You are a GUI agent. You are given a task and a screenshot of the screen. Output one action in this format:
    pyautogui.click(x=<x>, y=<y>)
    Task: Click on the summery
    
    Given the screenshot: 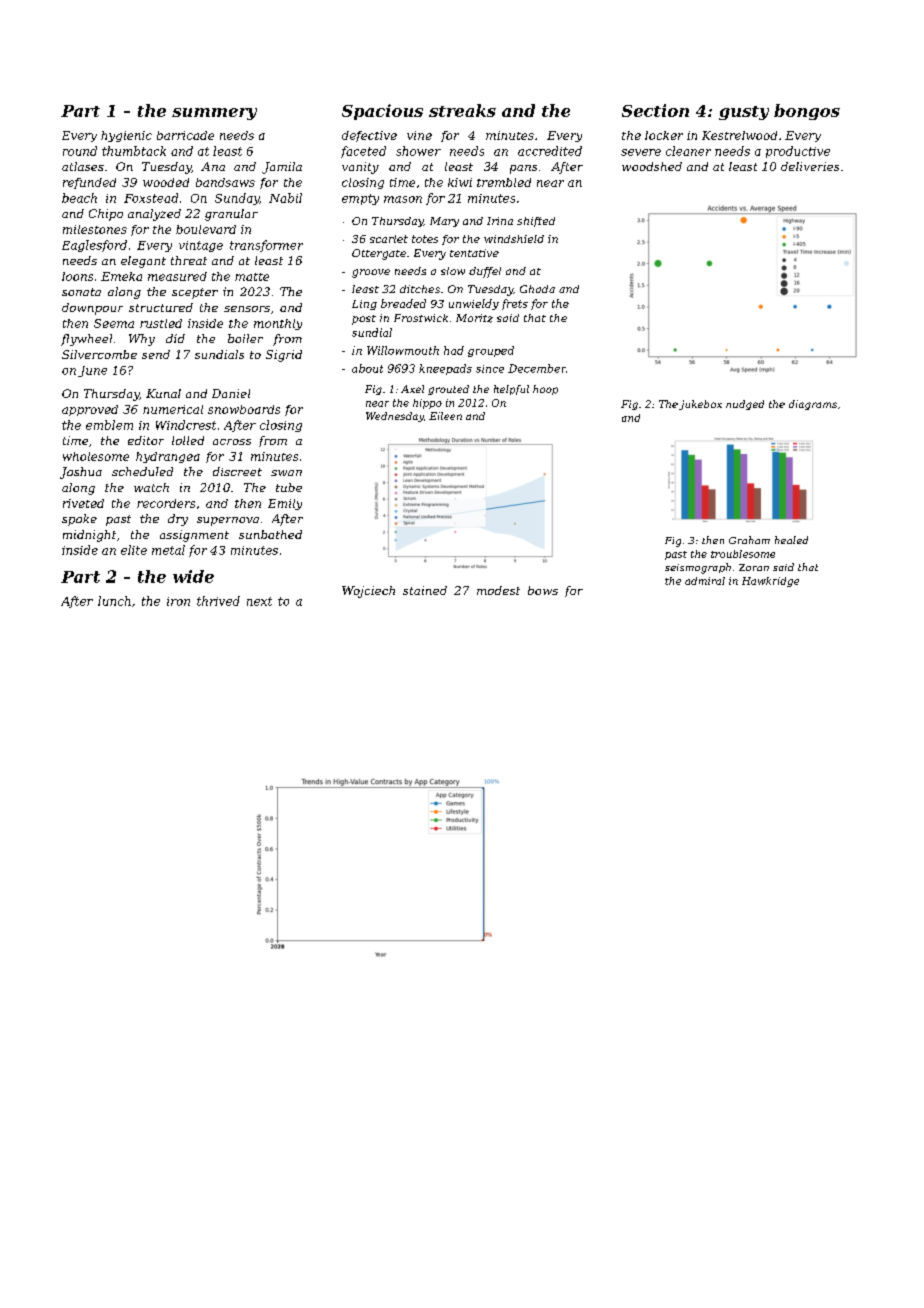 What is the action you would take?
    pyautogui.click(x=214, y=114)
